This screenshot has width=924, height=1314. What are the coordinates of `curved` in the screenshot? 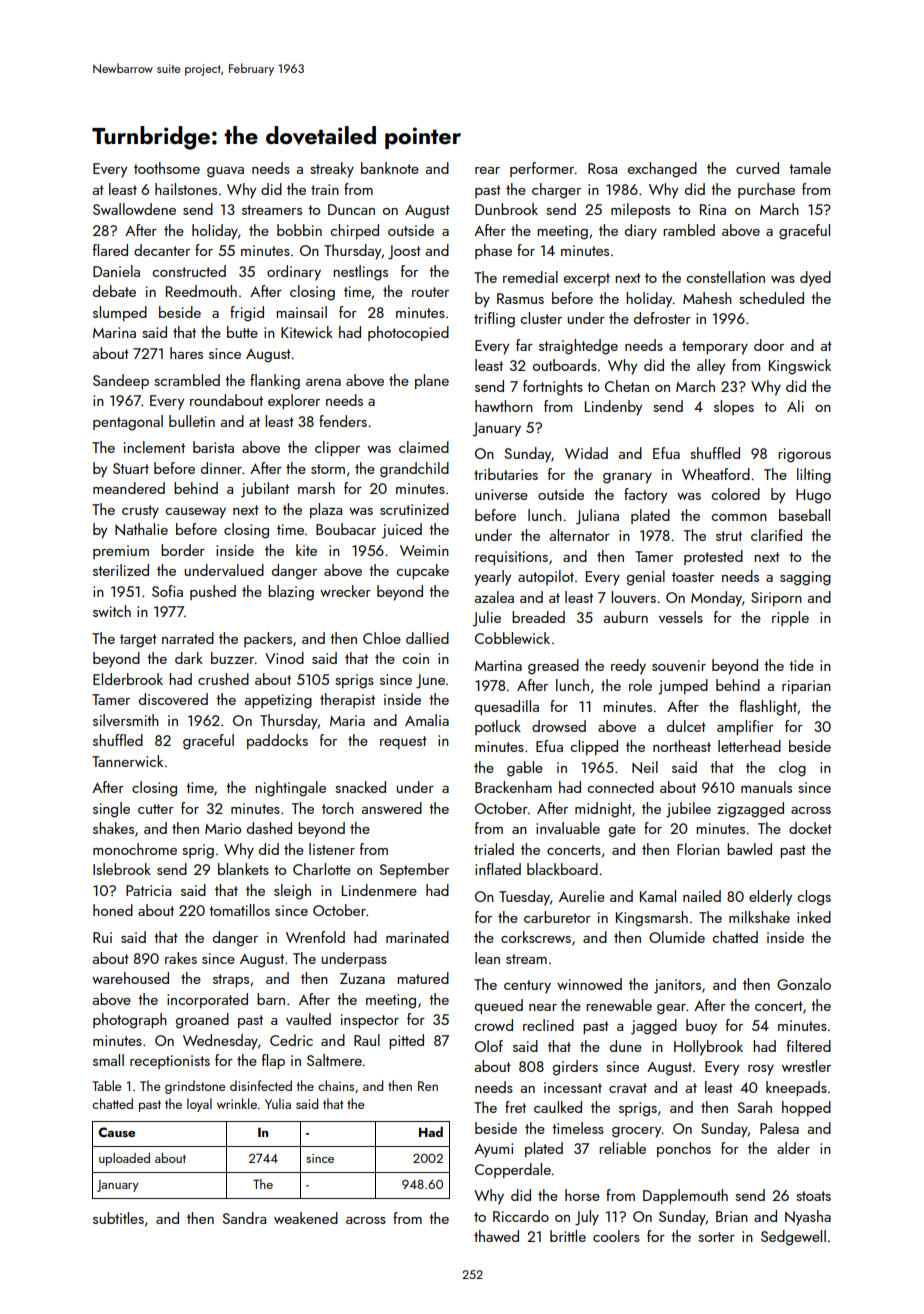 It's located at (757, 168).
